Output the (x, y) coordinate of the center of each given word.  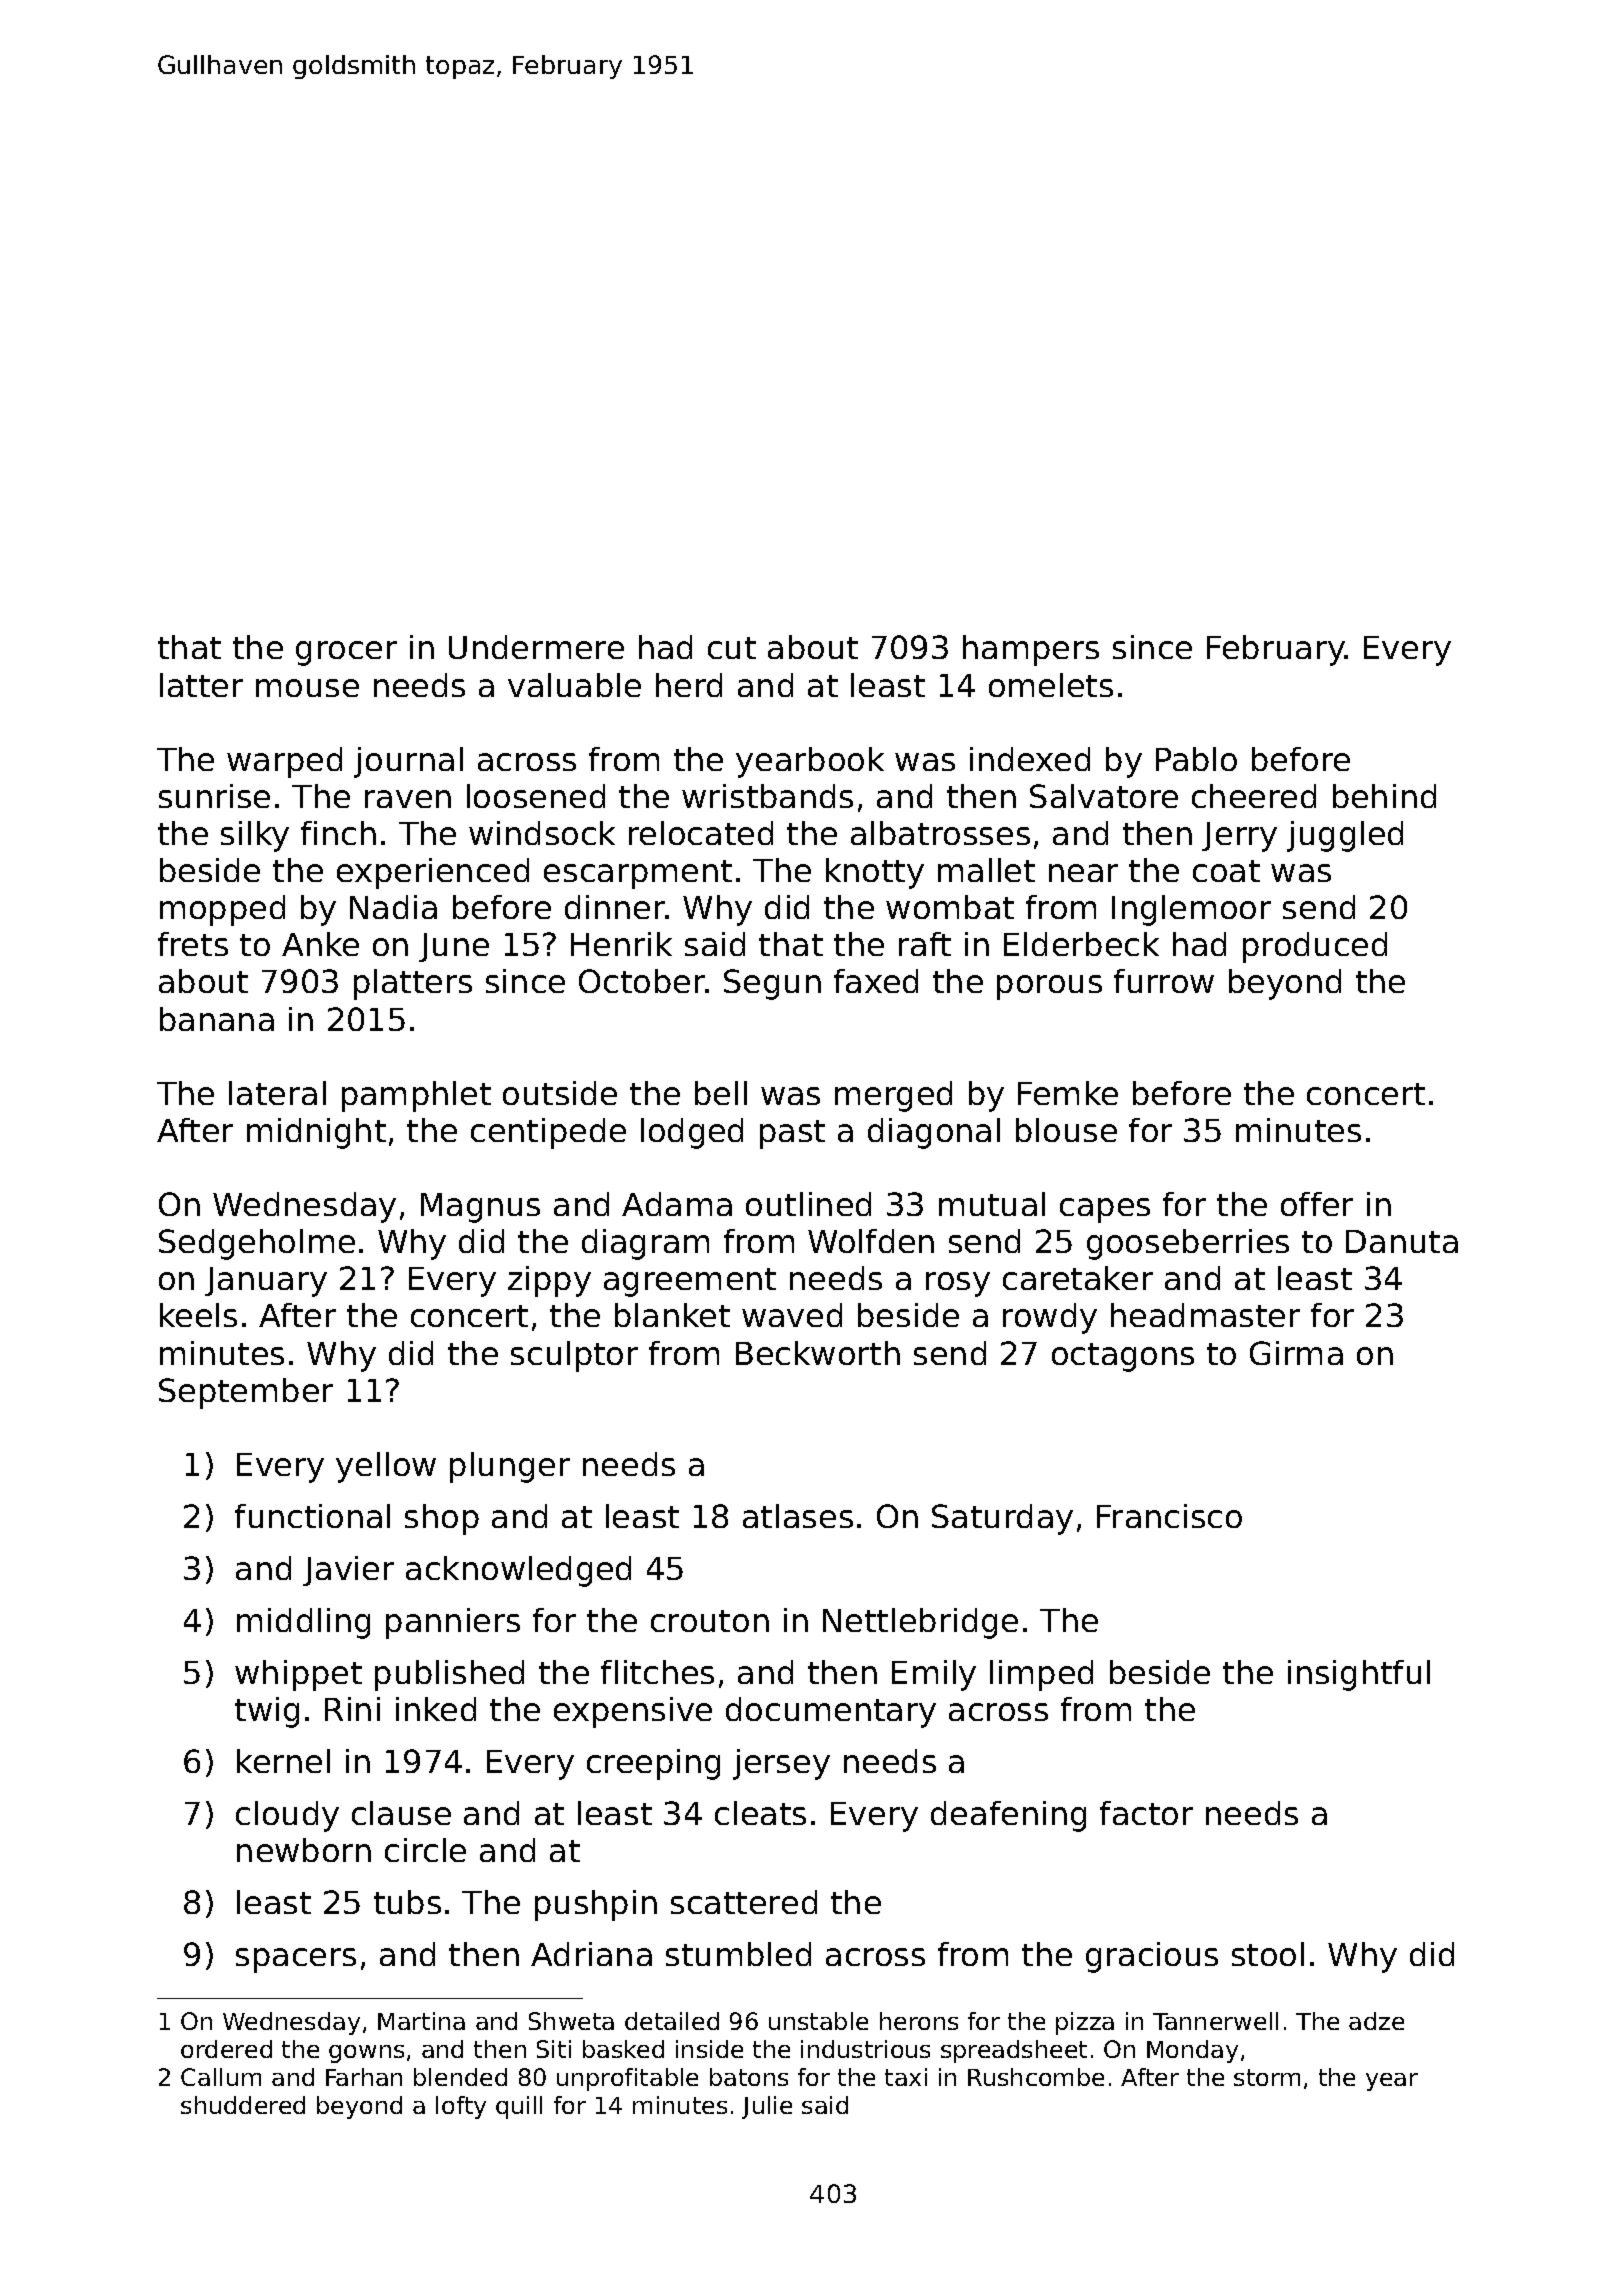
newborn (304, 1850)
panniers (453, 1623)
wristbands (767, 796)
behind (1384, 796)
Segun (772, 984)
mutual (992, 1204)
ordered (226, 2049)
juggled (1345, 836)
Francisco (1169, 1516)
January (266, 1282)
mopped (222, 910)
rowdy (1050, 1318)
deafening (1008, 1816)
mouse (307, 688)
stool (1268, 1954)
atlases (798, 1516)
